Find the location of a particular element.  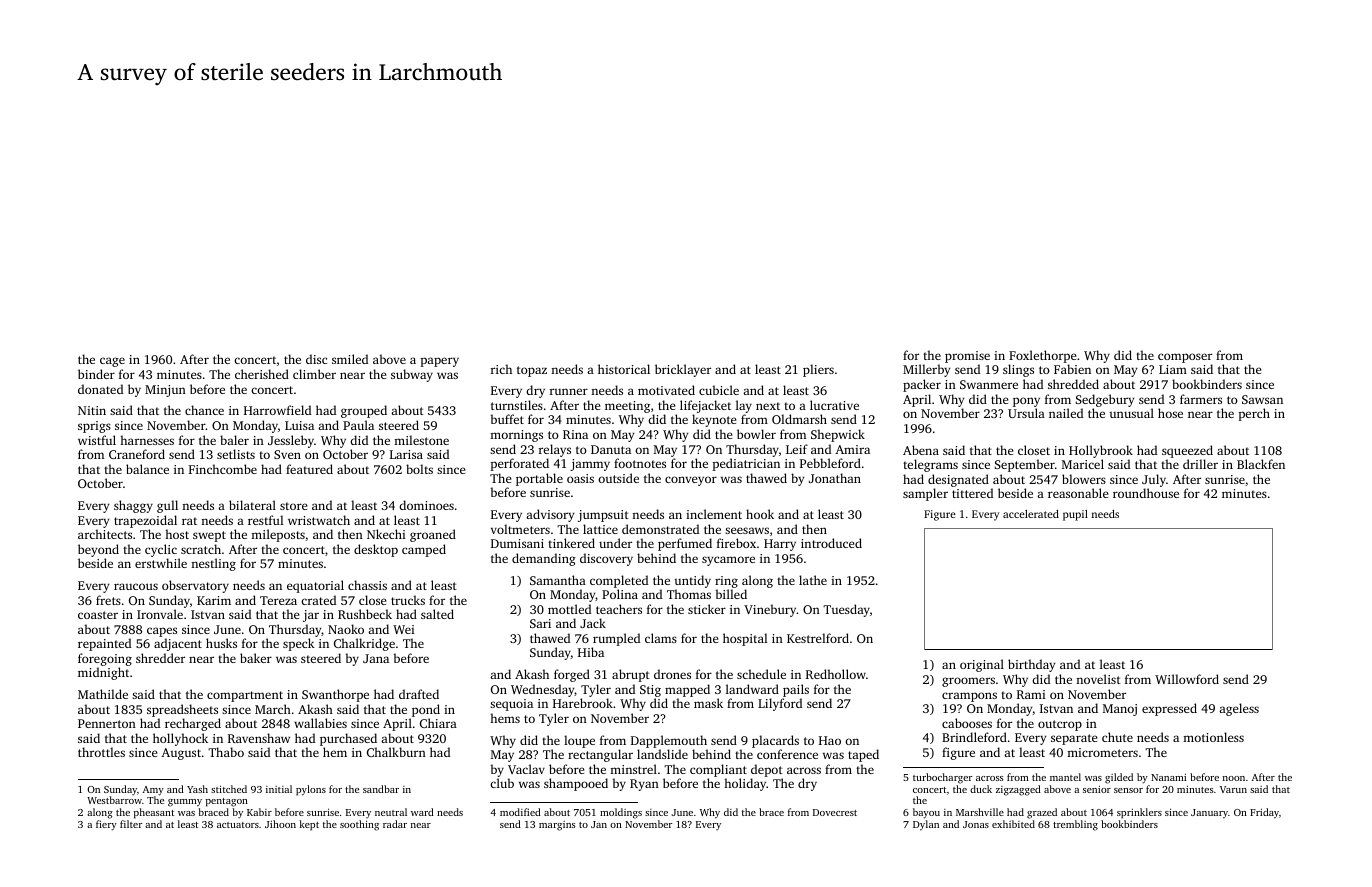

loupe is located at coordinates (579, 741).
